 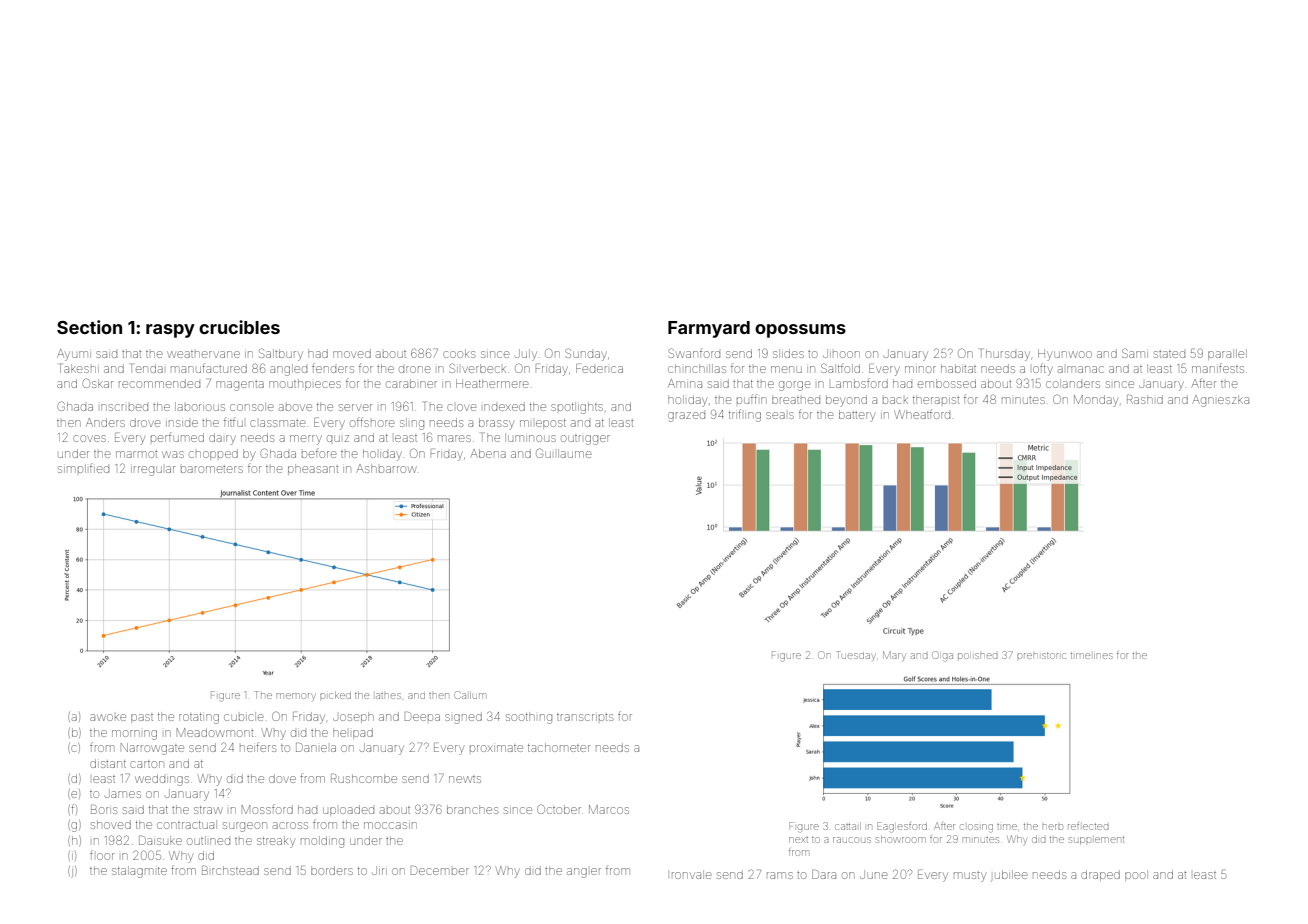 What do you see at coordinates (798, 840) in the image?
I see `next` at bounding box center [798, 840].
